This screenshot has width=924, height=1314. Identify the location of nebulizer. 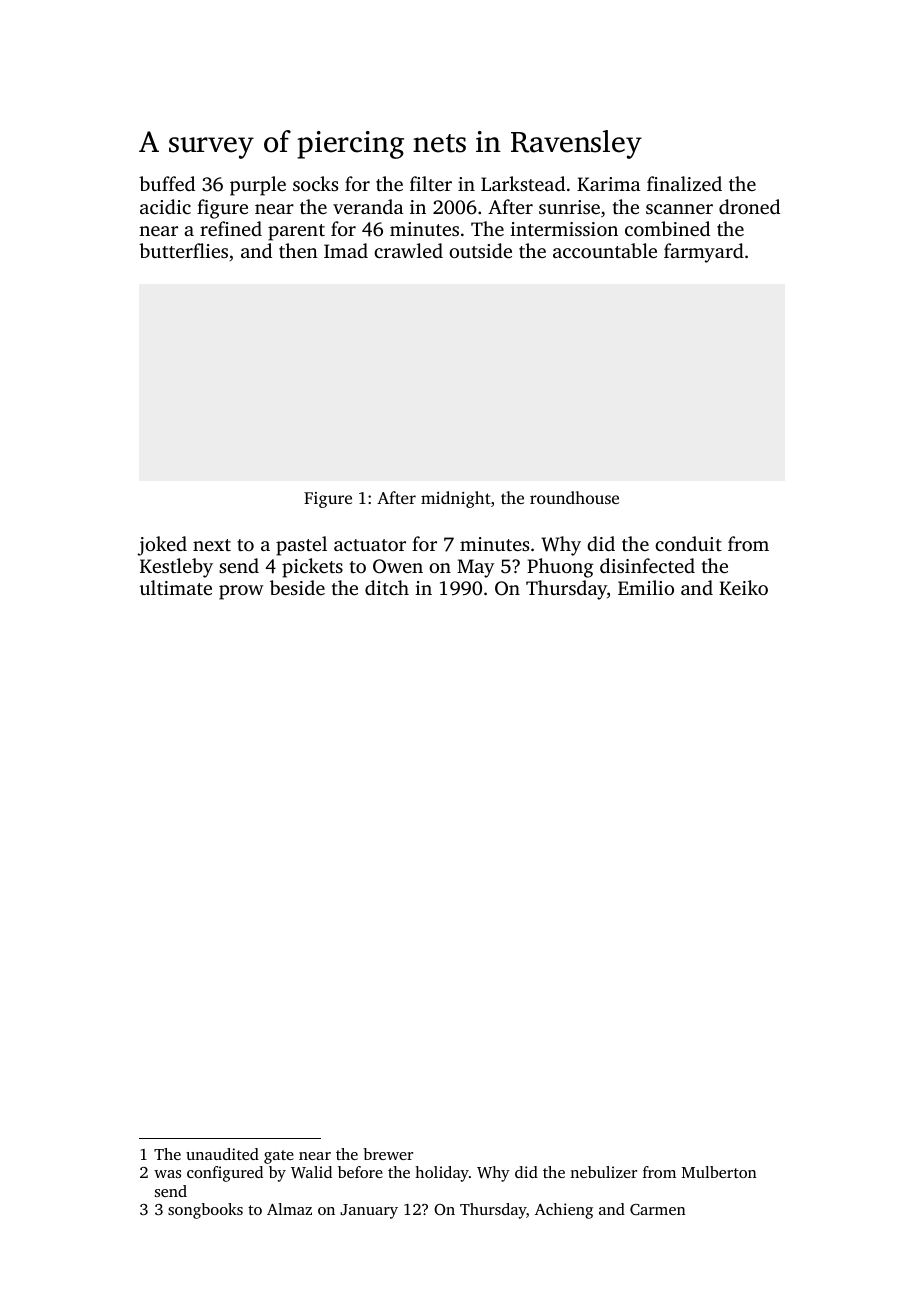
(603, 1172).
